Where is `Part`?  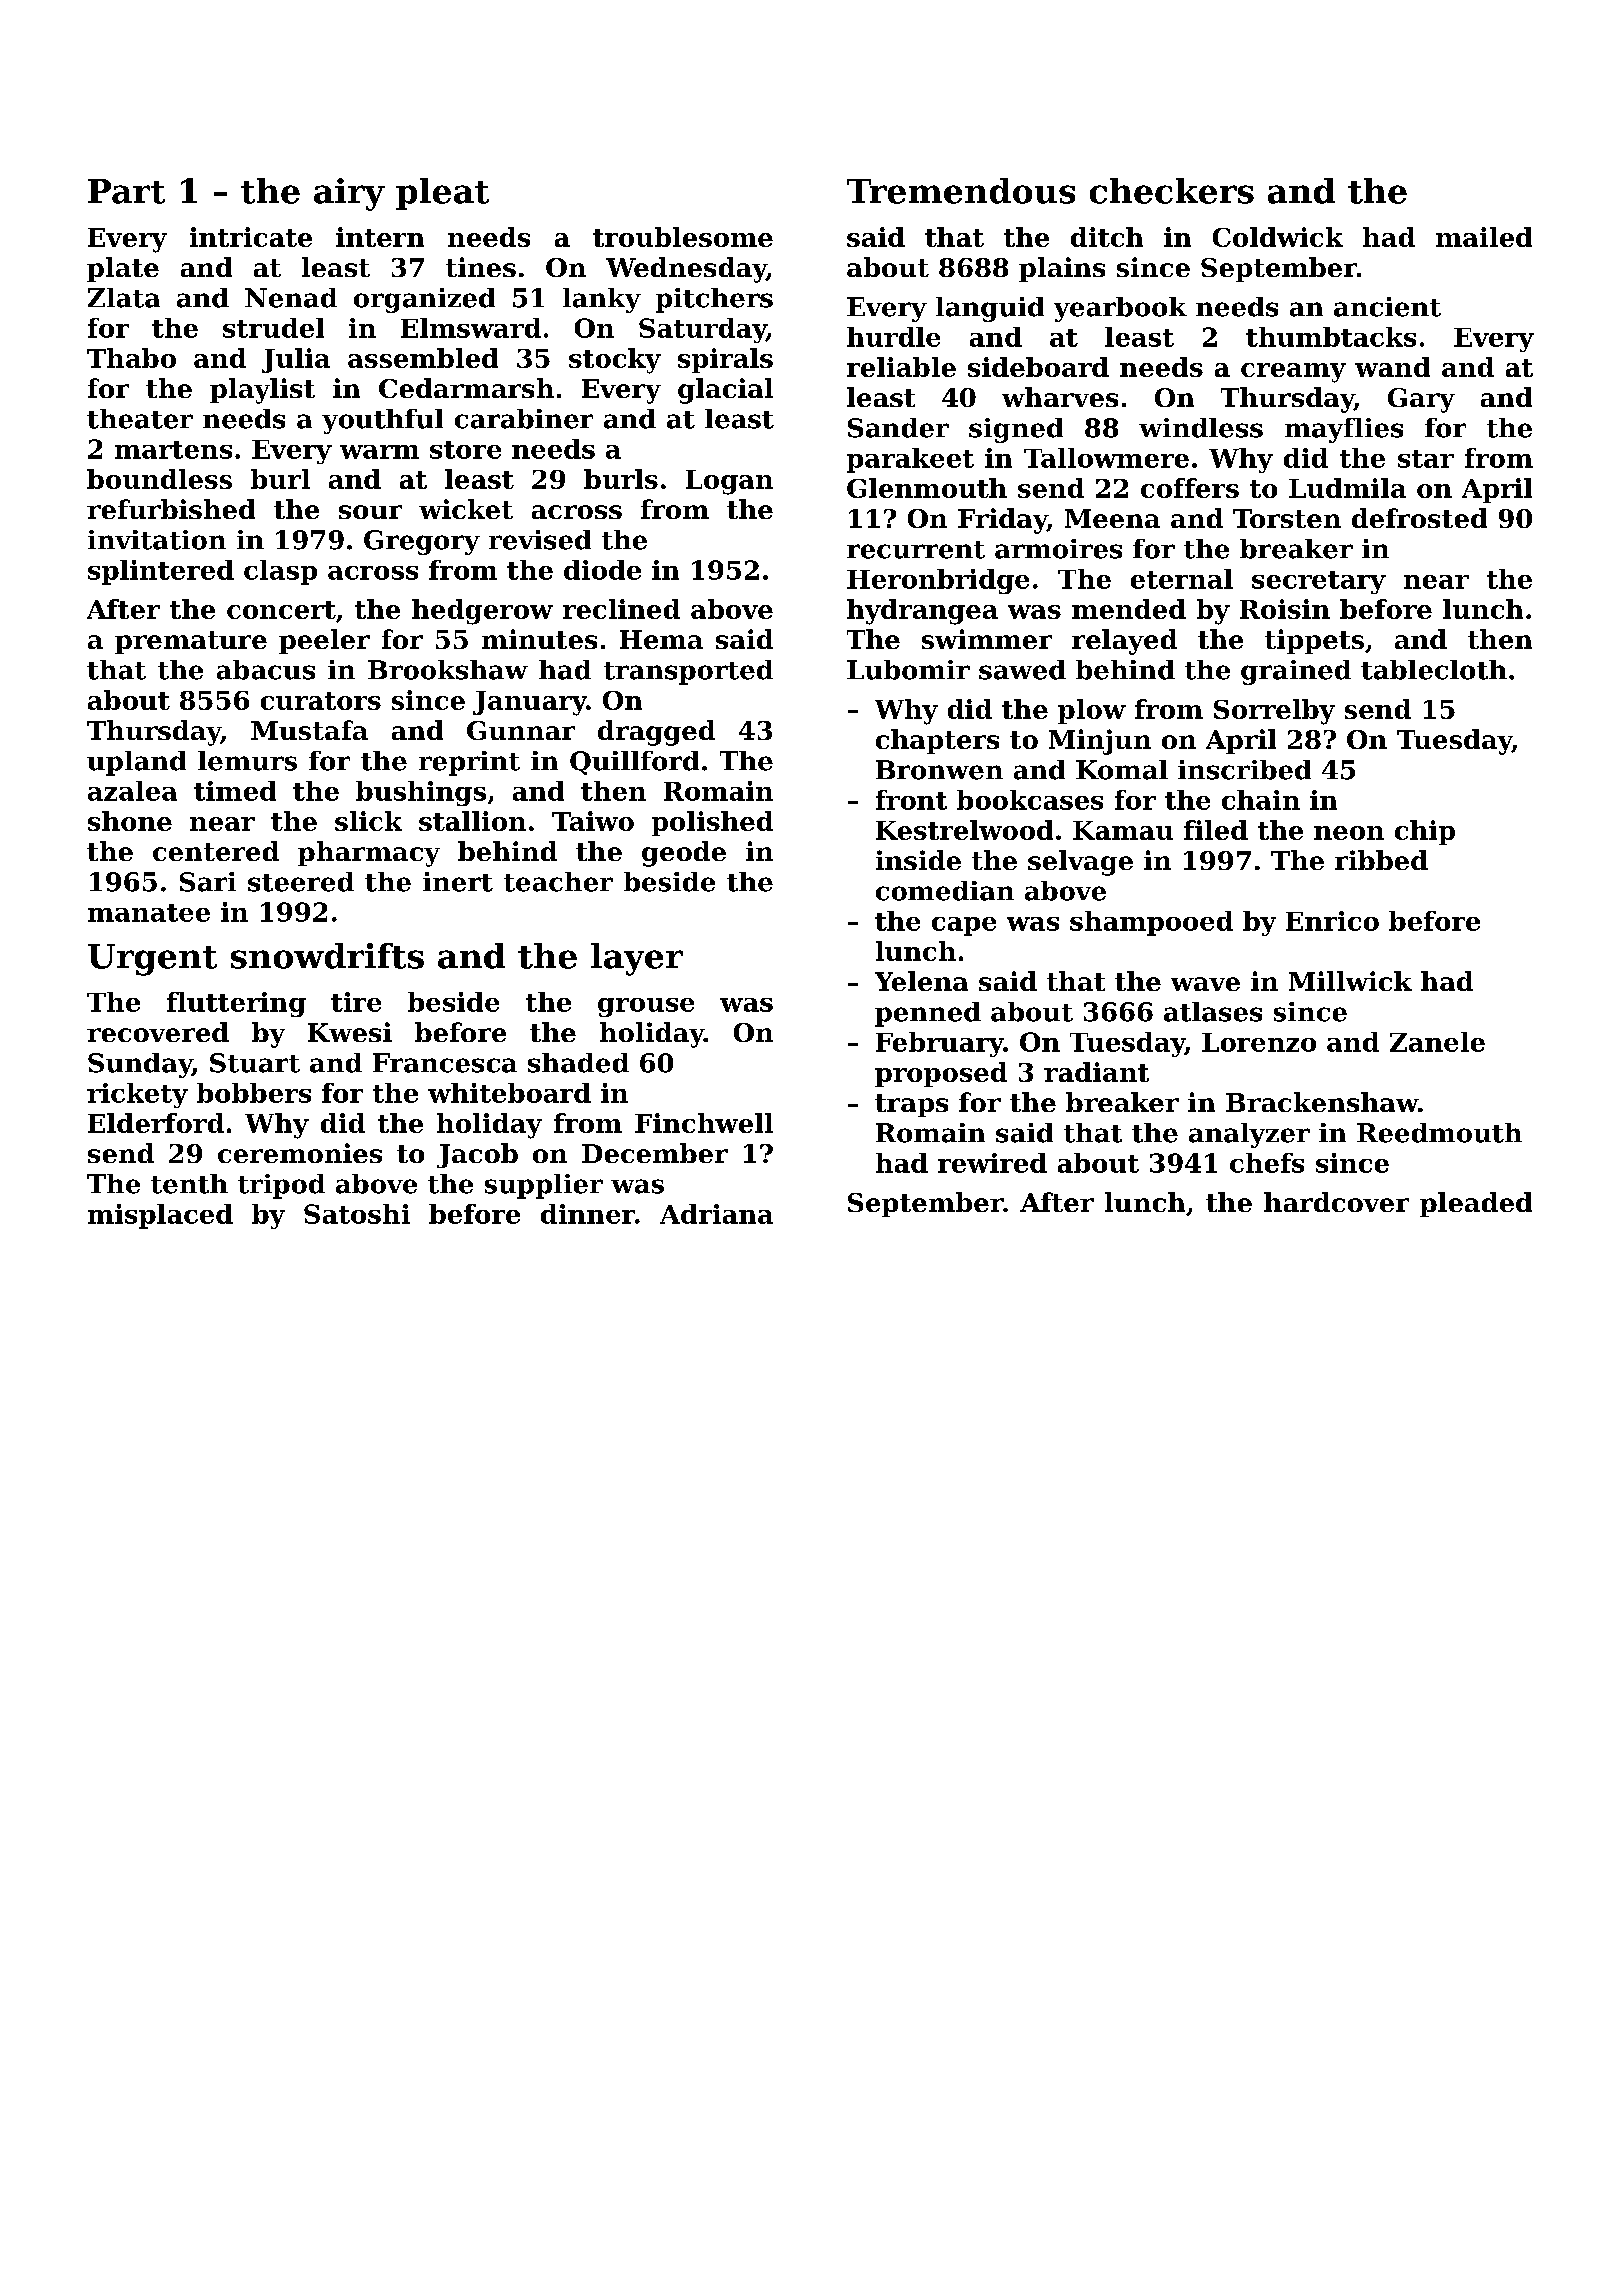
Part is located at coordinates (126, 191).
